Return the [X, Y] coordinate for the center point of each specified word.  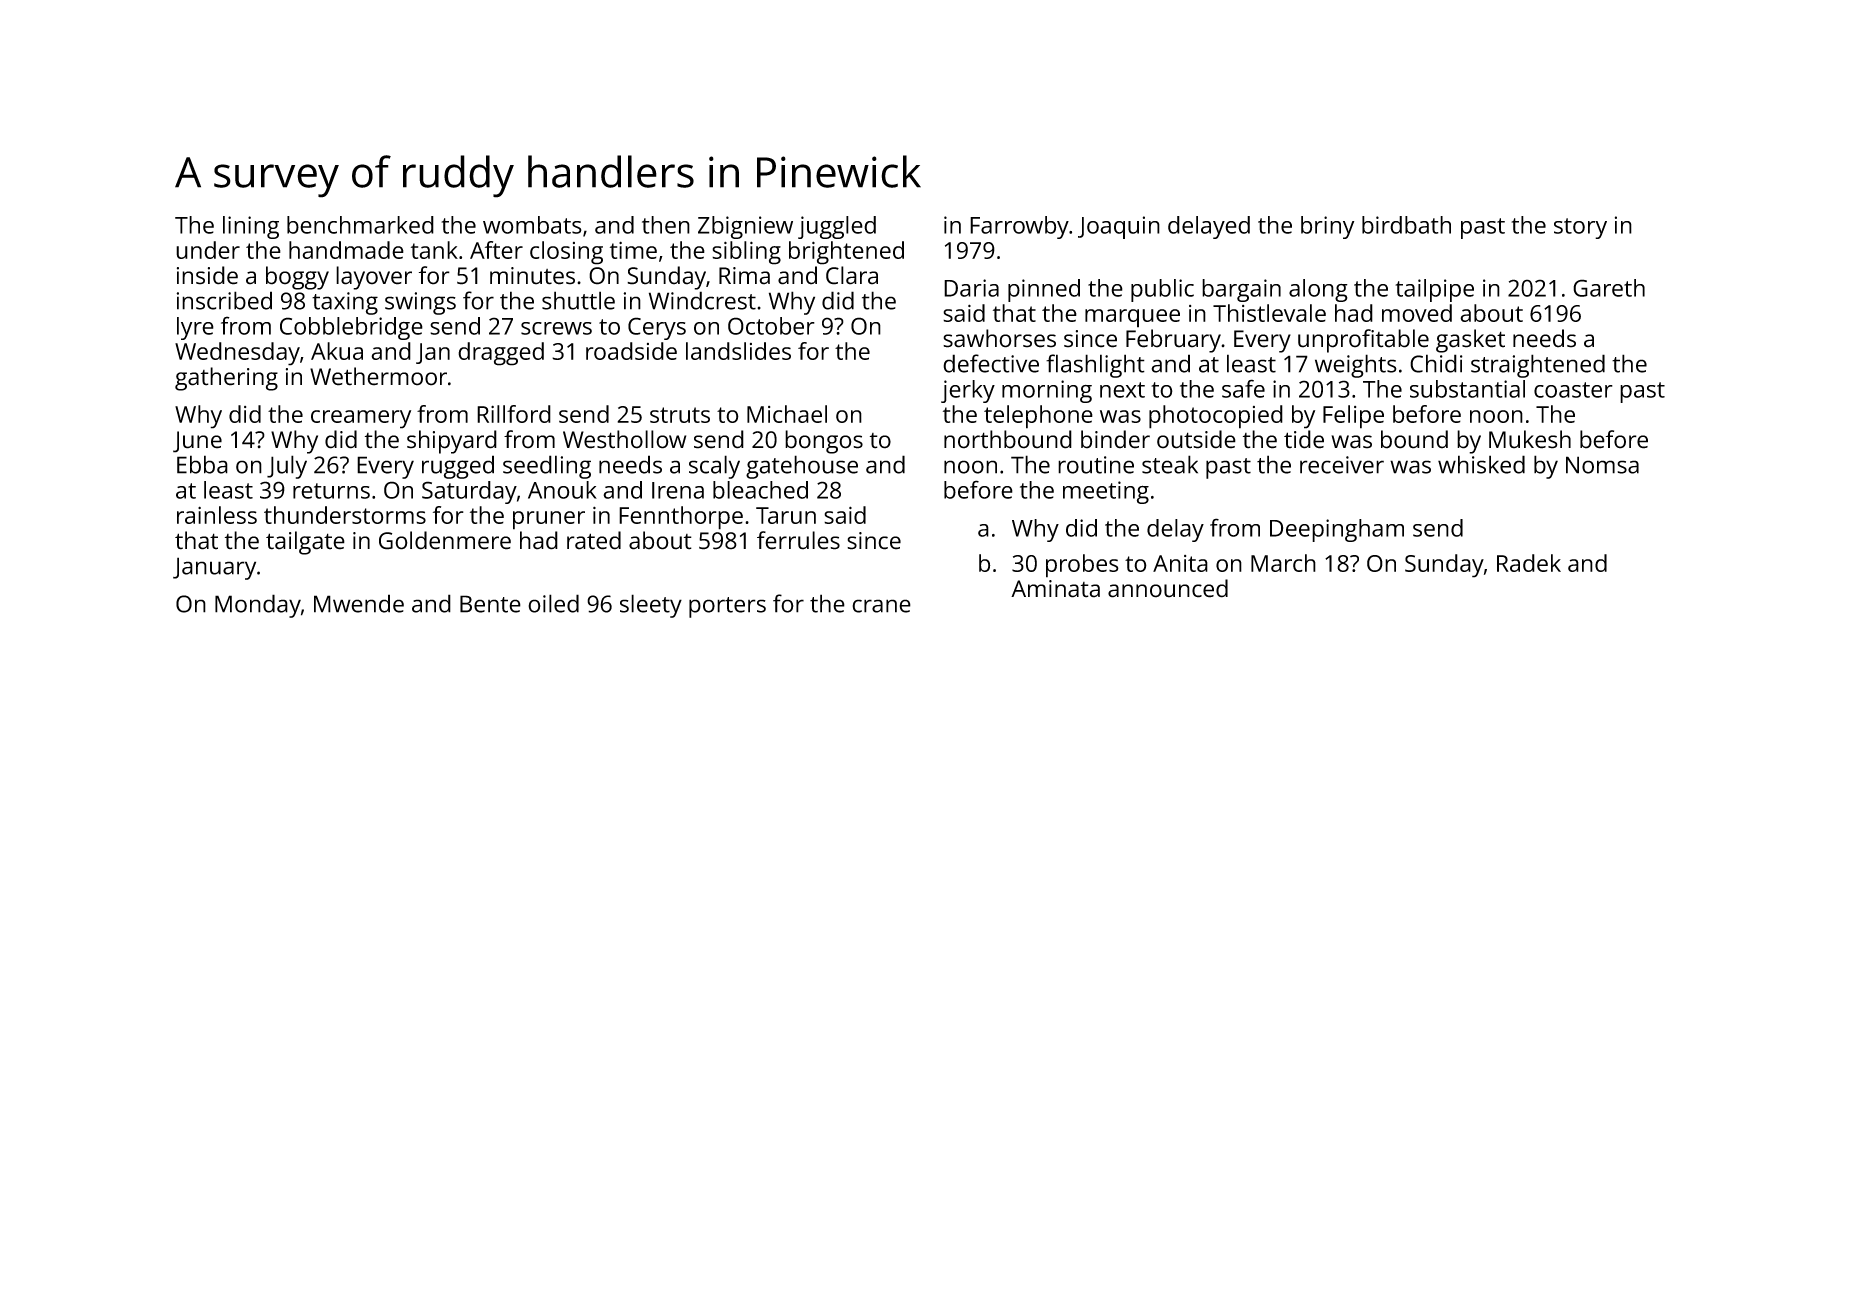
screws [556, 328]
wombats [532, 225]
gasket [1470, 341]
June [197, 442]
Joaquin [1119, 227]
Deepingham [1337, 530]
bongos [824, 442]
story [1580, 228]
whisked [1481, 464]
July [287, 467]
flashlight [1095, 366]
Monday [258, 606]
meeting [1106, 492]
